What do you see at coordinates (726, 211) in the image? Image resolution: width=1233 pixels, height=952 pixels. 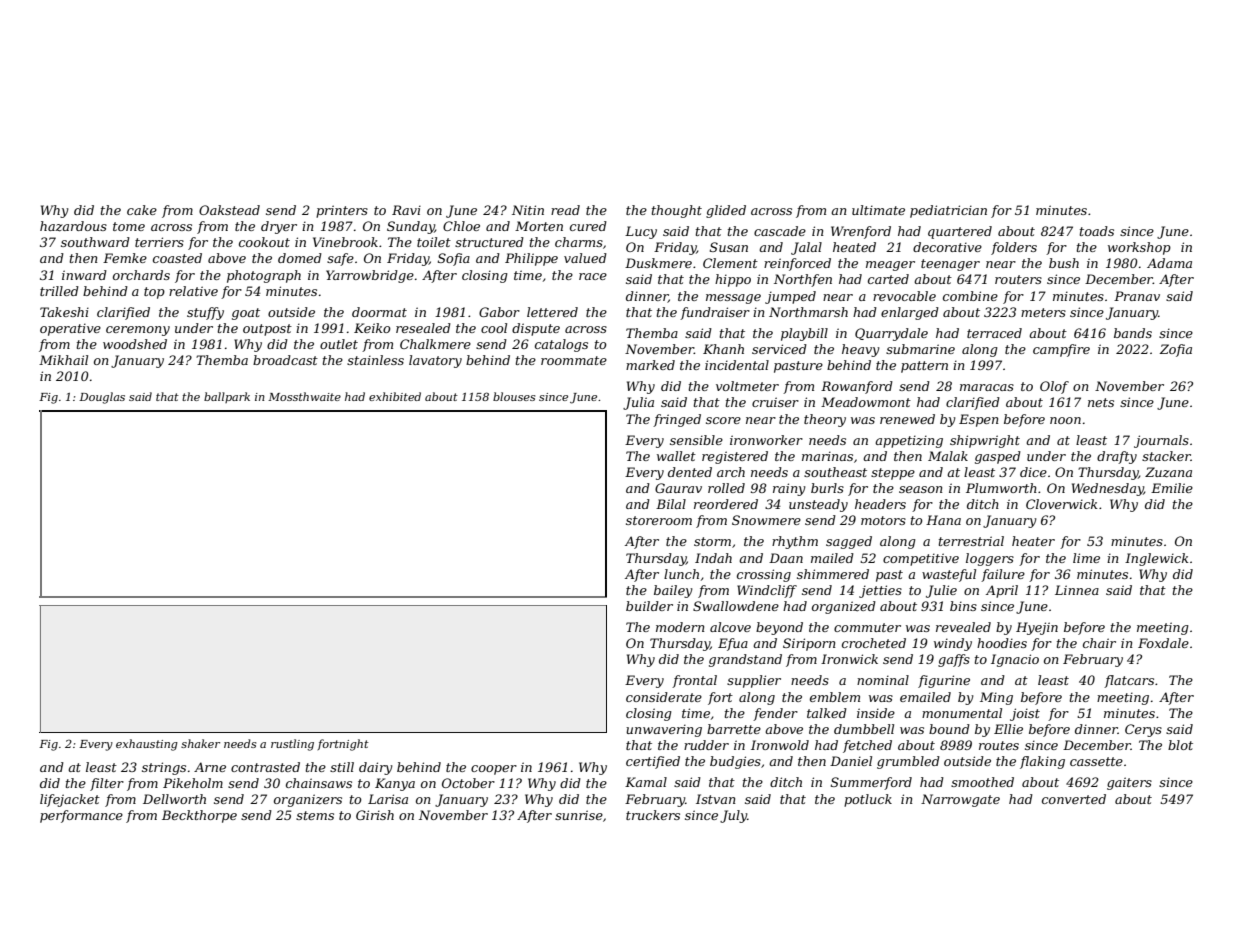 I see `glided` at bounding box center [726, 211].
